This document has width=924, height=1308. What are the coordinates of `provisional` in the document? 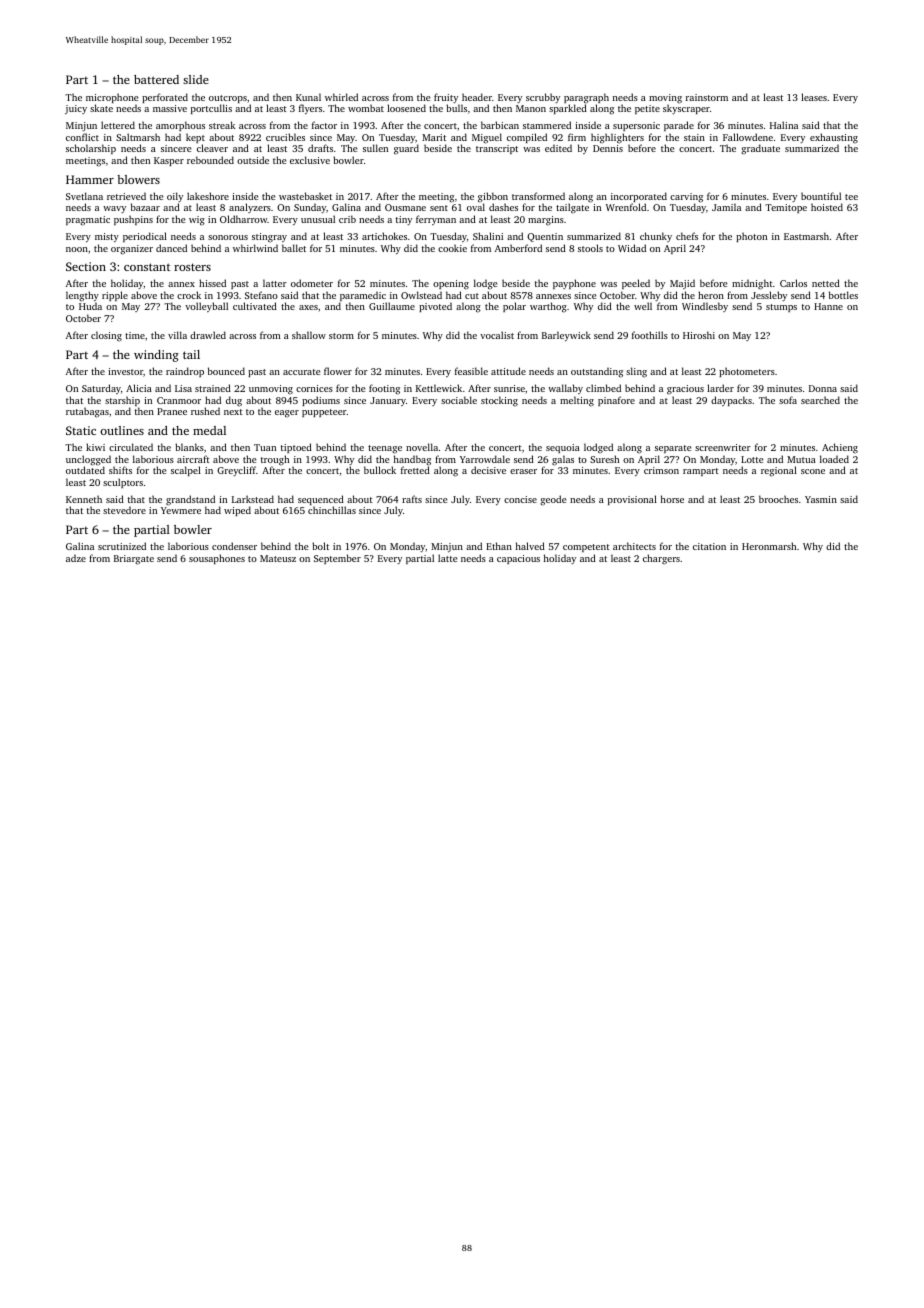 It's located at (632, 500).
